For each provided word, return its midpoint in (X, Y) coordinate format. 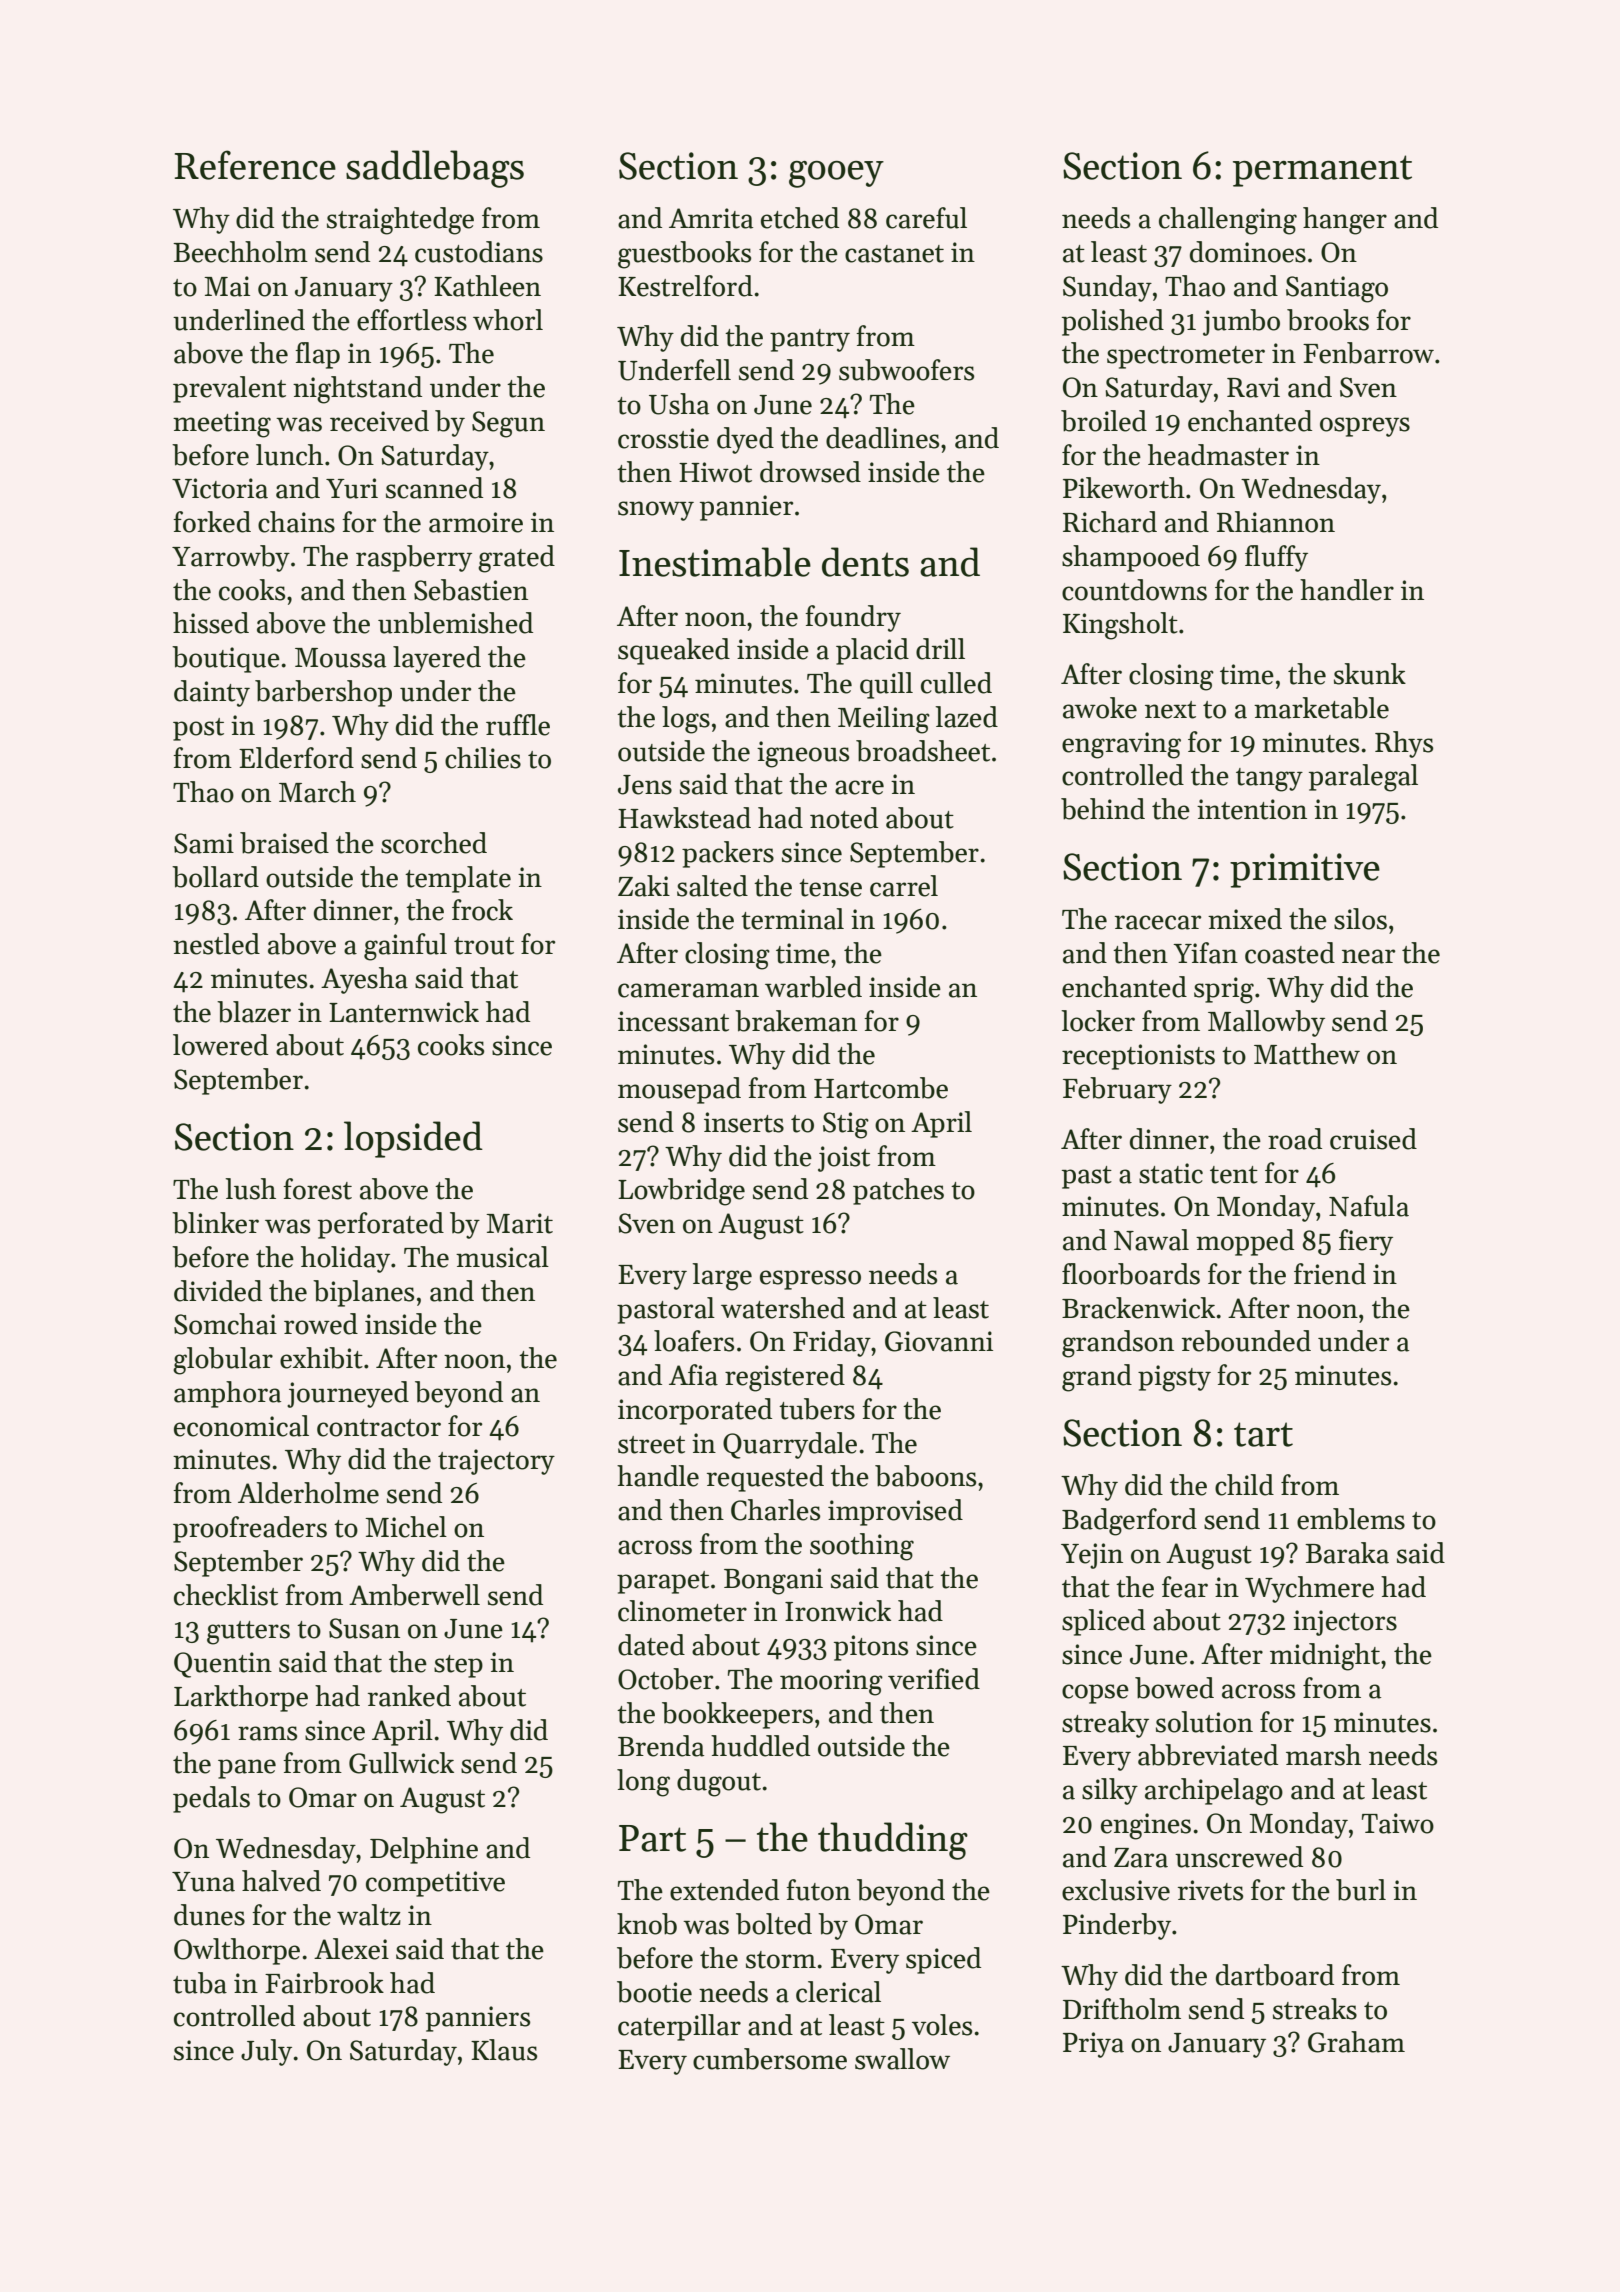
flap (317, 355)
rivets (1210, 1890)
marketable (1321, 708)
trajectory (496, 1462)
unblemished (455, 623)
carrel (904, 886)
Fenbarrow (1368, 353)
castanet (894, 254)
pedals (211, 1799)
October (665, 1679)
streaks (1315, 2009)
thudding (893, 1841)
